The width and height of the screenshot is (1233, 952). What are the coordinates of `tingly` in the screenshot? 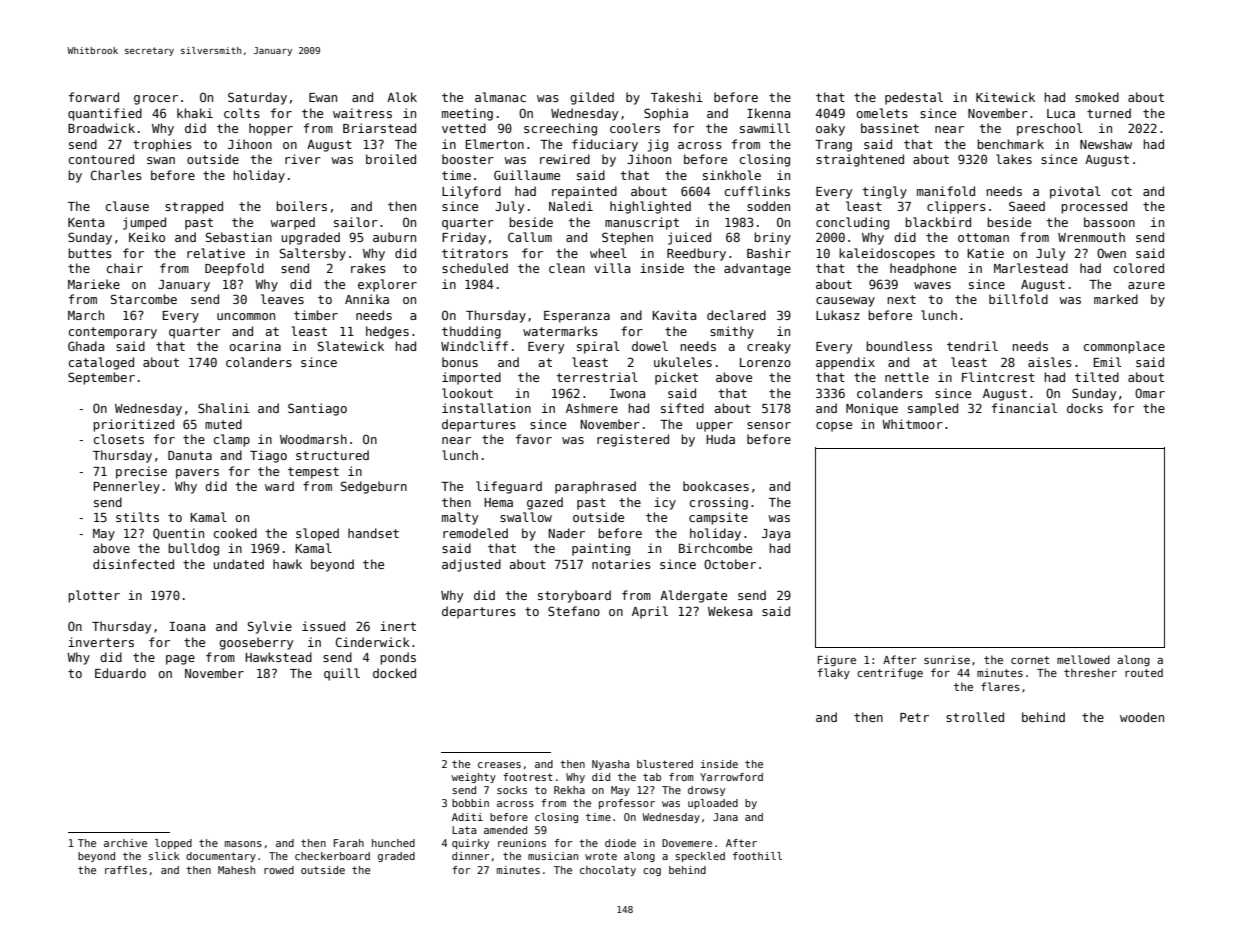 It's located at (885, 192).
